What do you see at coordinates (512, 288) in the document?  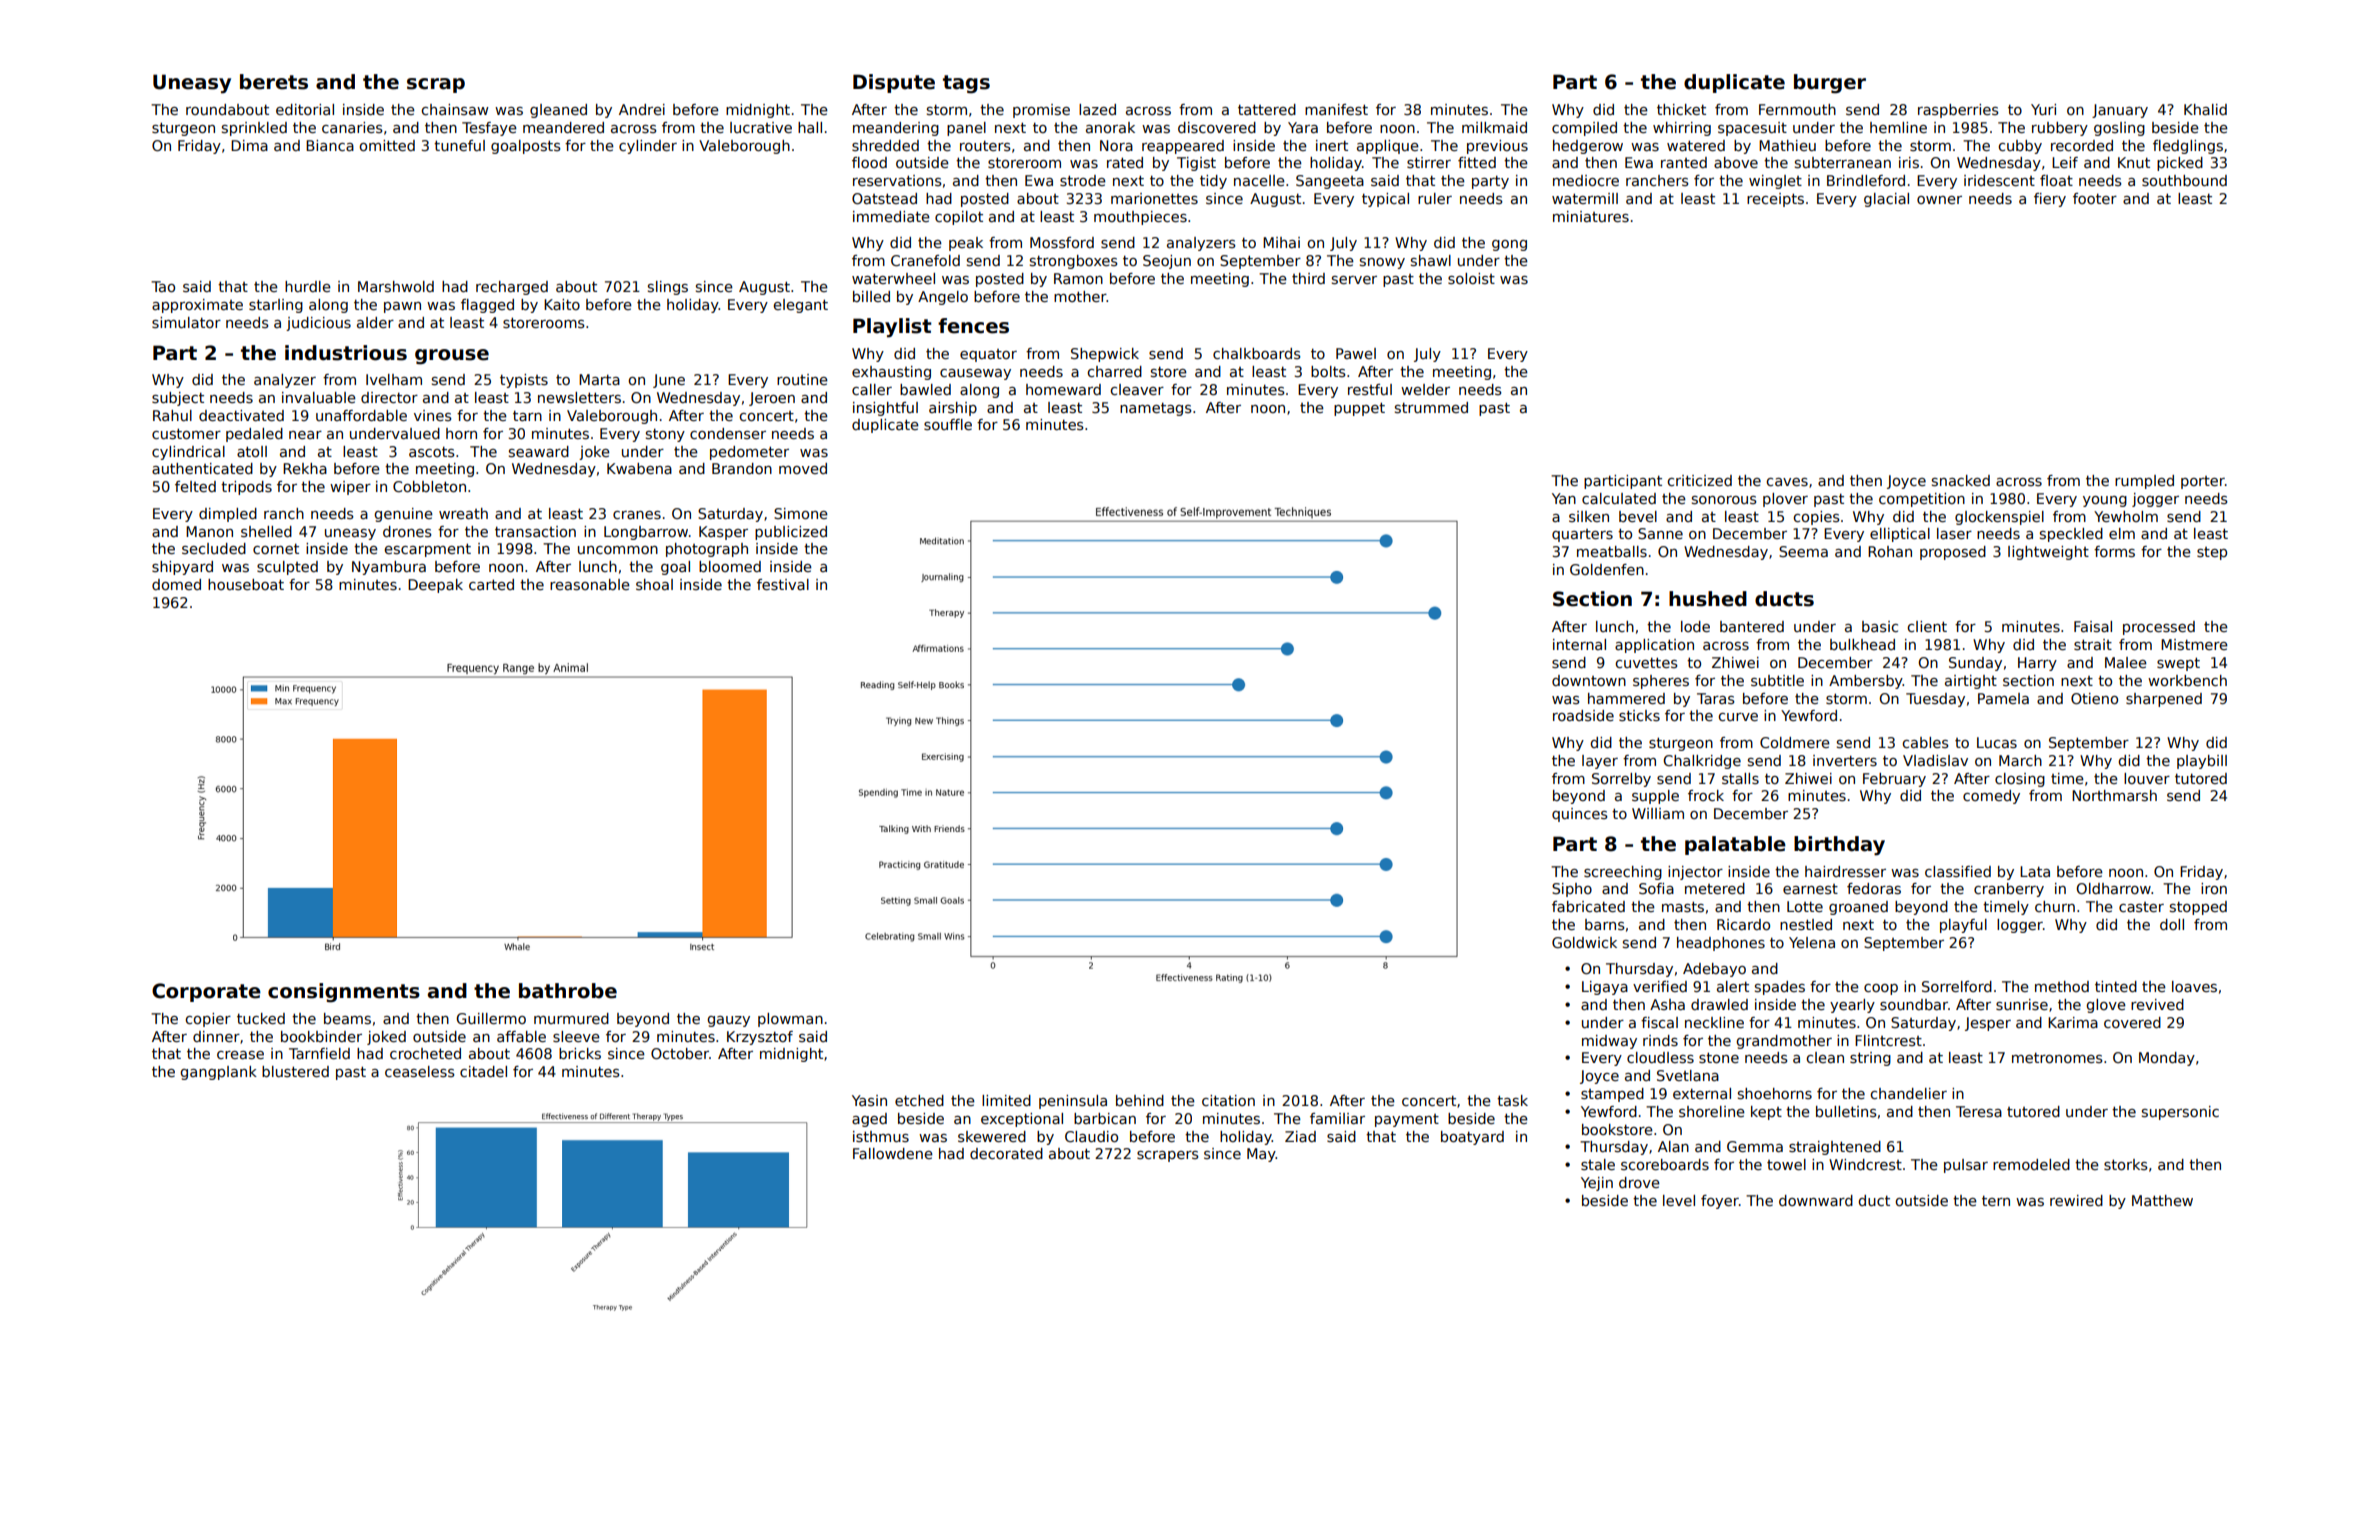 I see `recharged` at bounding box center [512, 288].
